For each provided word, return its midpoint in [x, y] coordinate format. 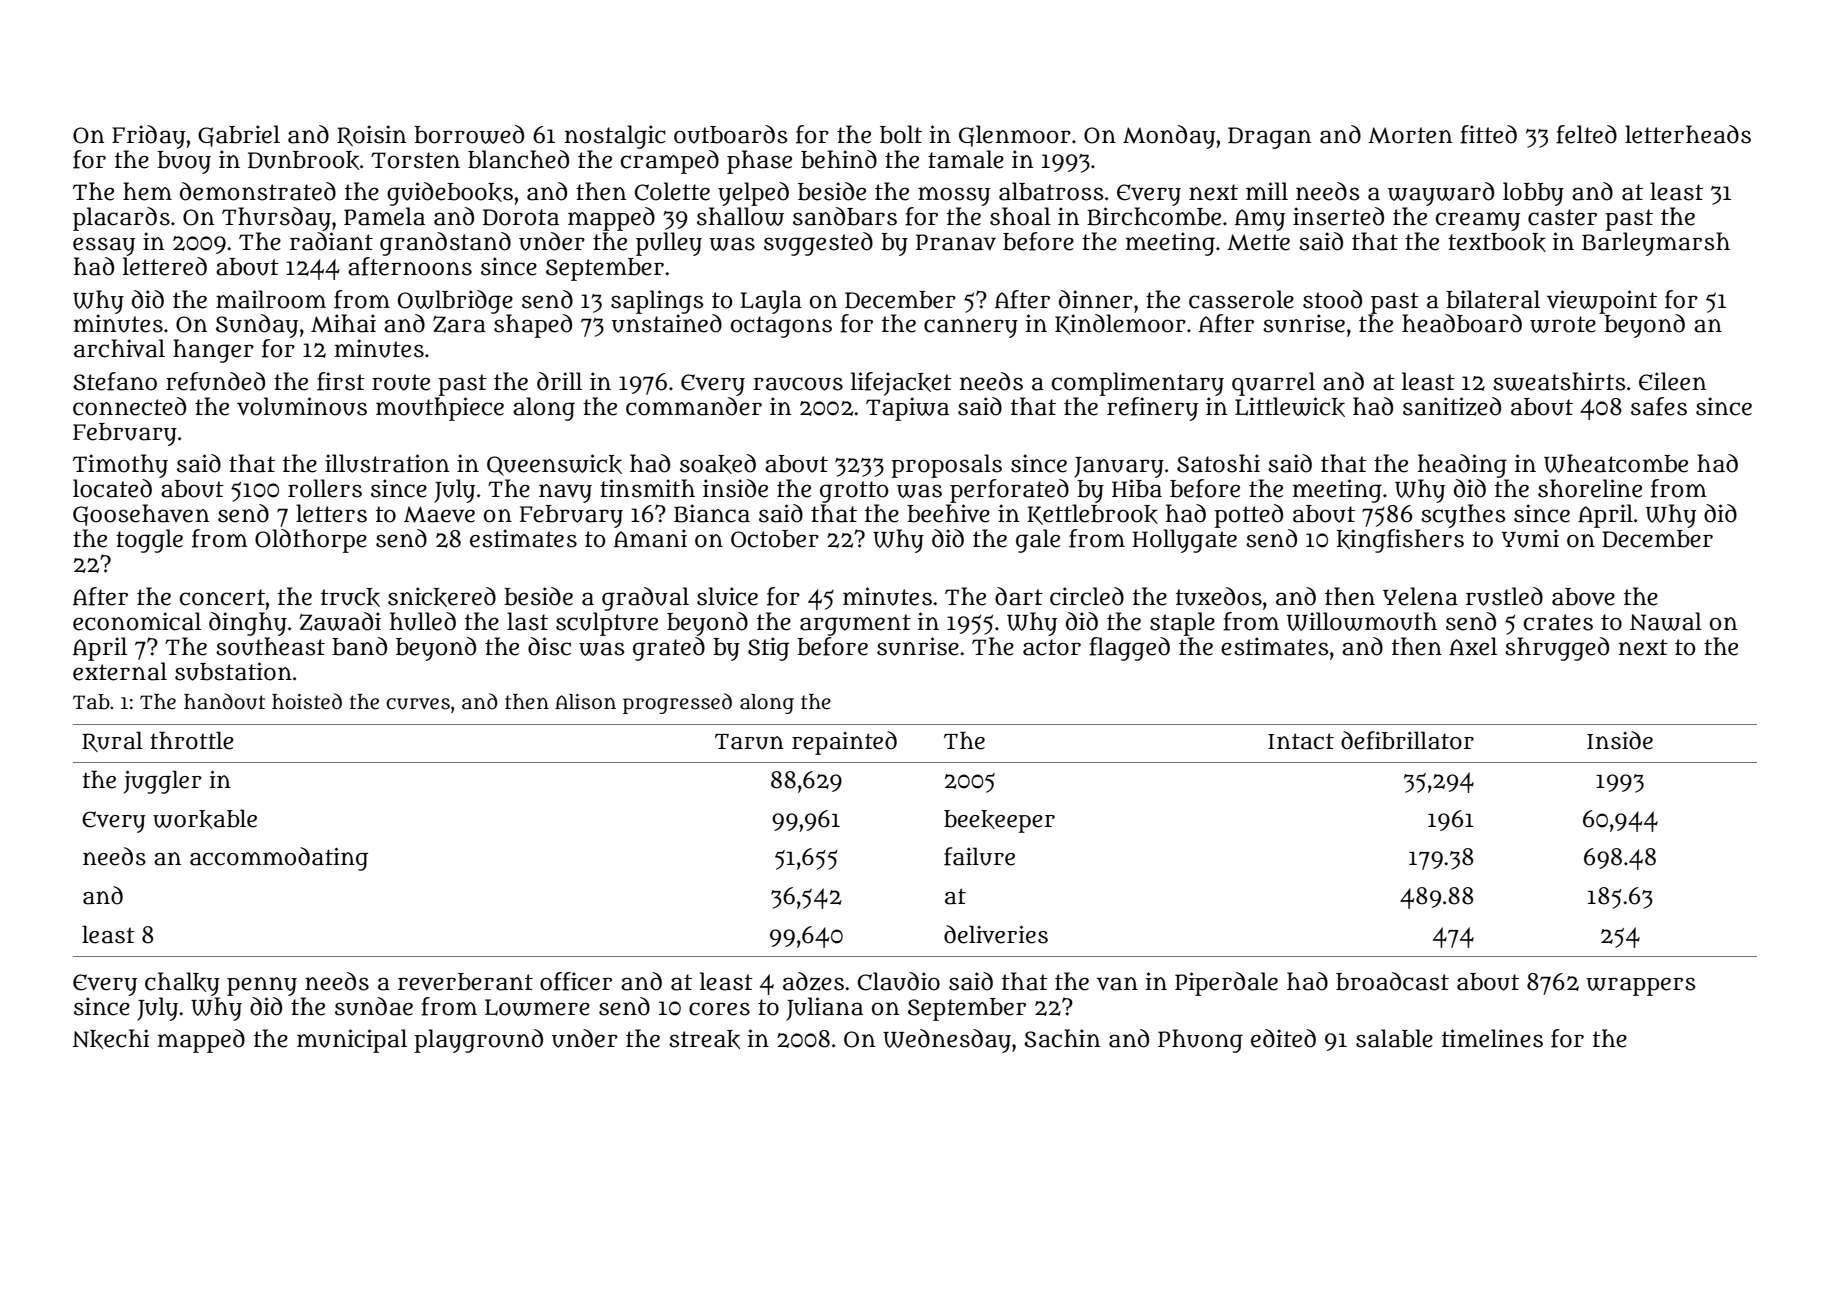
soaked [718, 464]
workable [205, 819]
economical [137, 621]
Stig [768, 649]
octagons [781, 327]
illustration [387, 463]
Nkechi [110, 1039]
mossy [954, 196]
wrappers [1640, 986]
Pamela [384, 216]
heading [1462, 466]
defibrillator [1407, 740]
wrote [1563, 324]
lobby [1533, 194]
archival [119, 348]
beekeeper [999, 821]
